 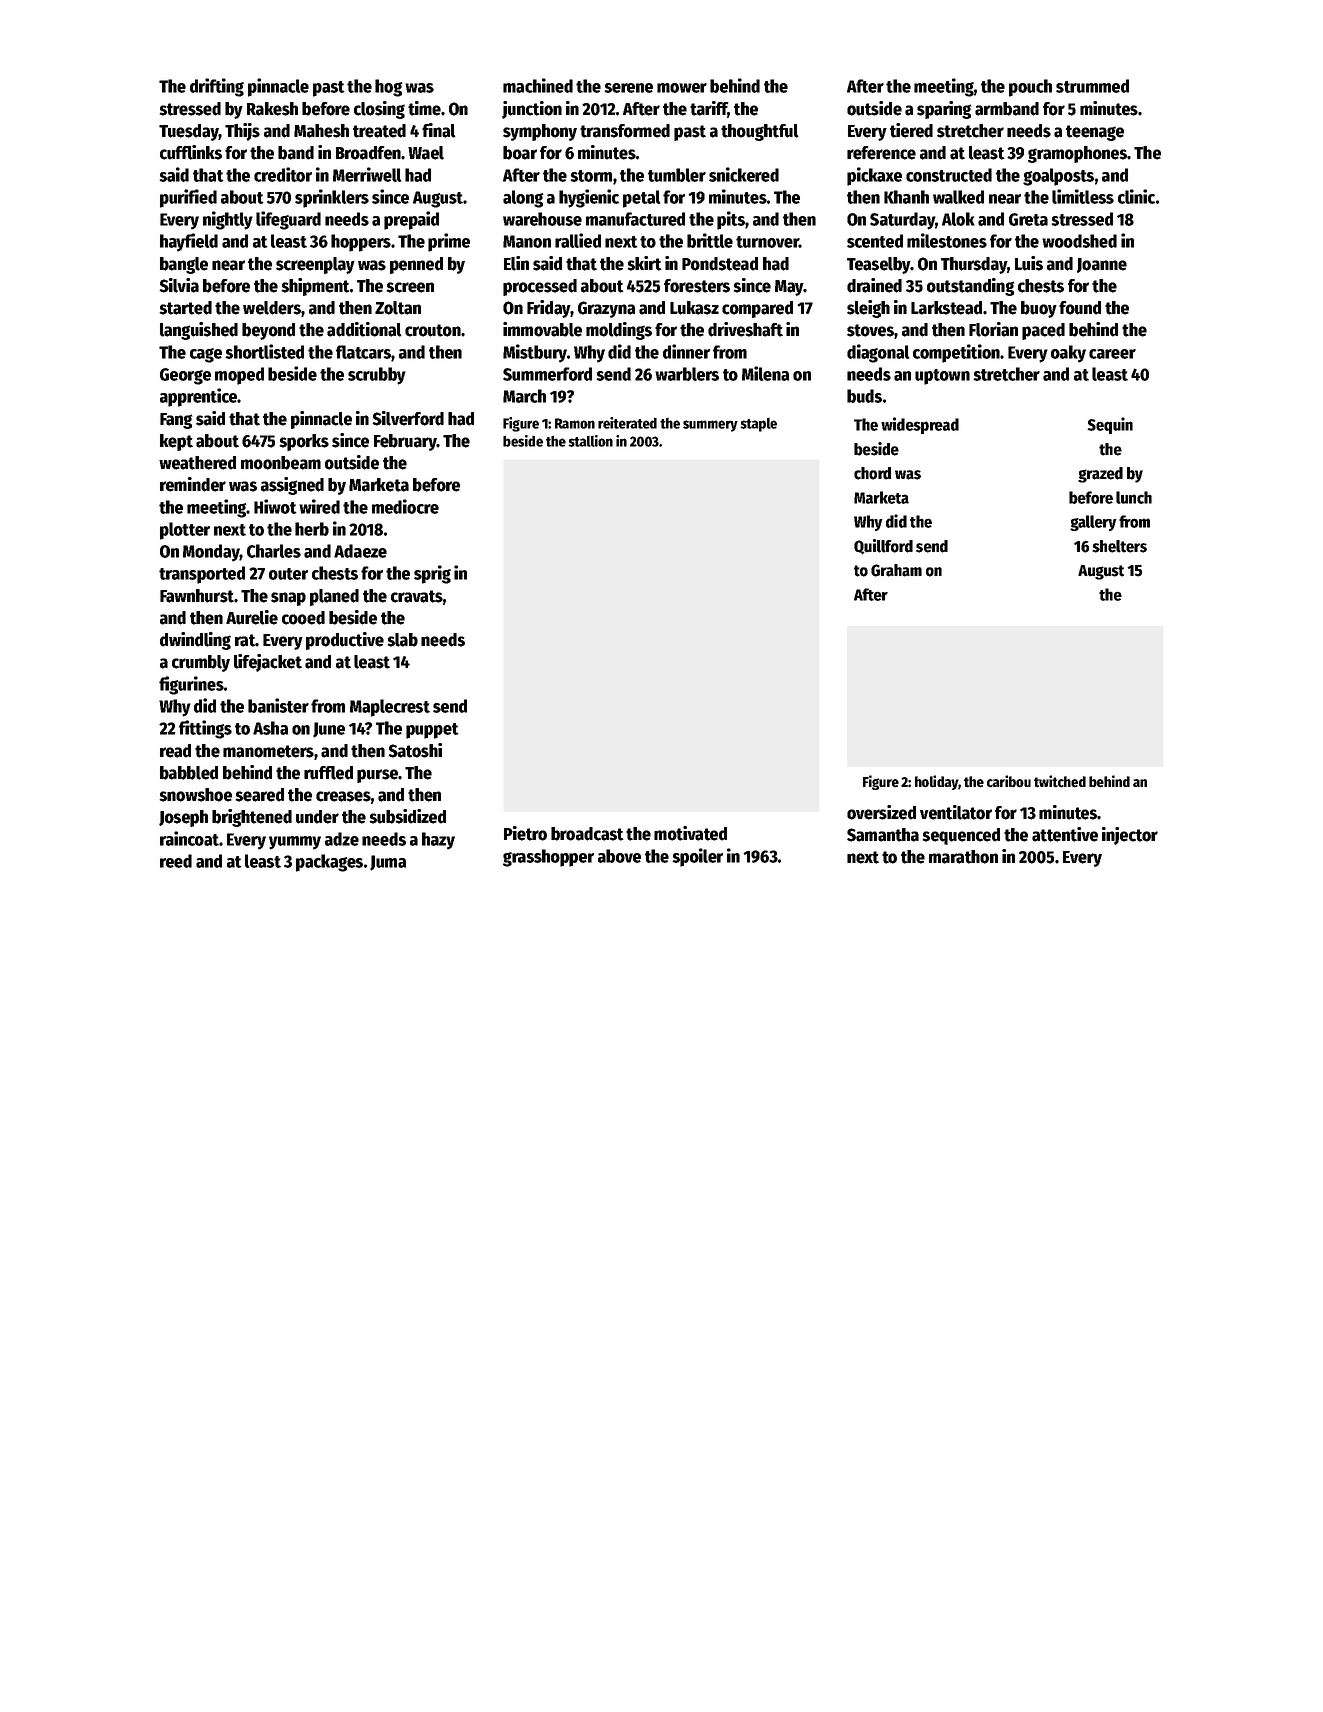 I want to click on Sequin, so click(x=1110, y=425).
